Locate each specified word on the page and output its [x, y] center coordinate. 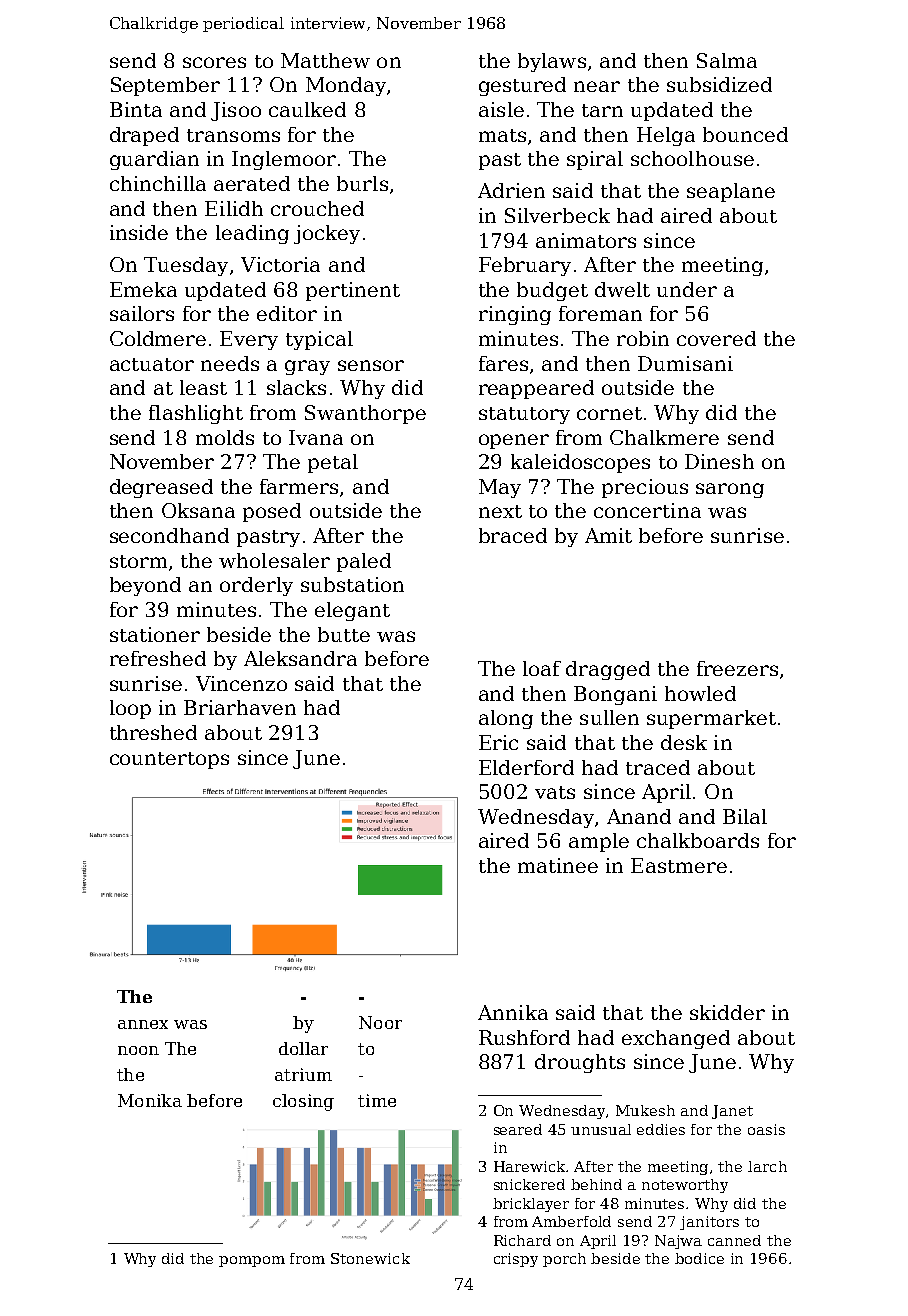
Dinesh [719, 461]
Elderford [526, 767]
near [597, 86]
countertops [169, 760]
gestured [522, 86]
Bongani [615, 695]
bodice [699, 1258]
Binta [136, 109]
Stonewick [370, 1258]
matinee [558, 865]
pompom [252, 1261]
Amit [608, 535]
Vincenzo [241, 683]
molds [225, 437]
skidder [727, 1012]
